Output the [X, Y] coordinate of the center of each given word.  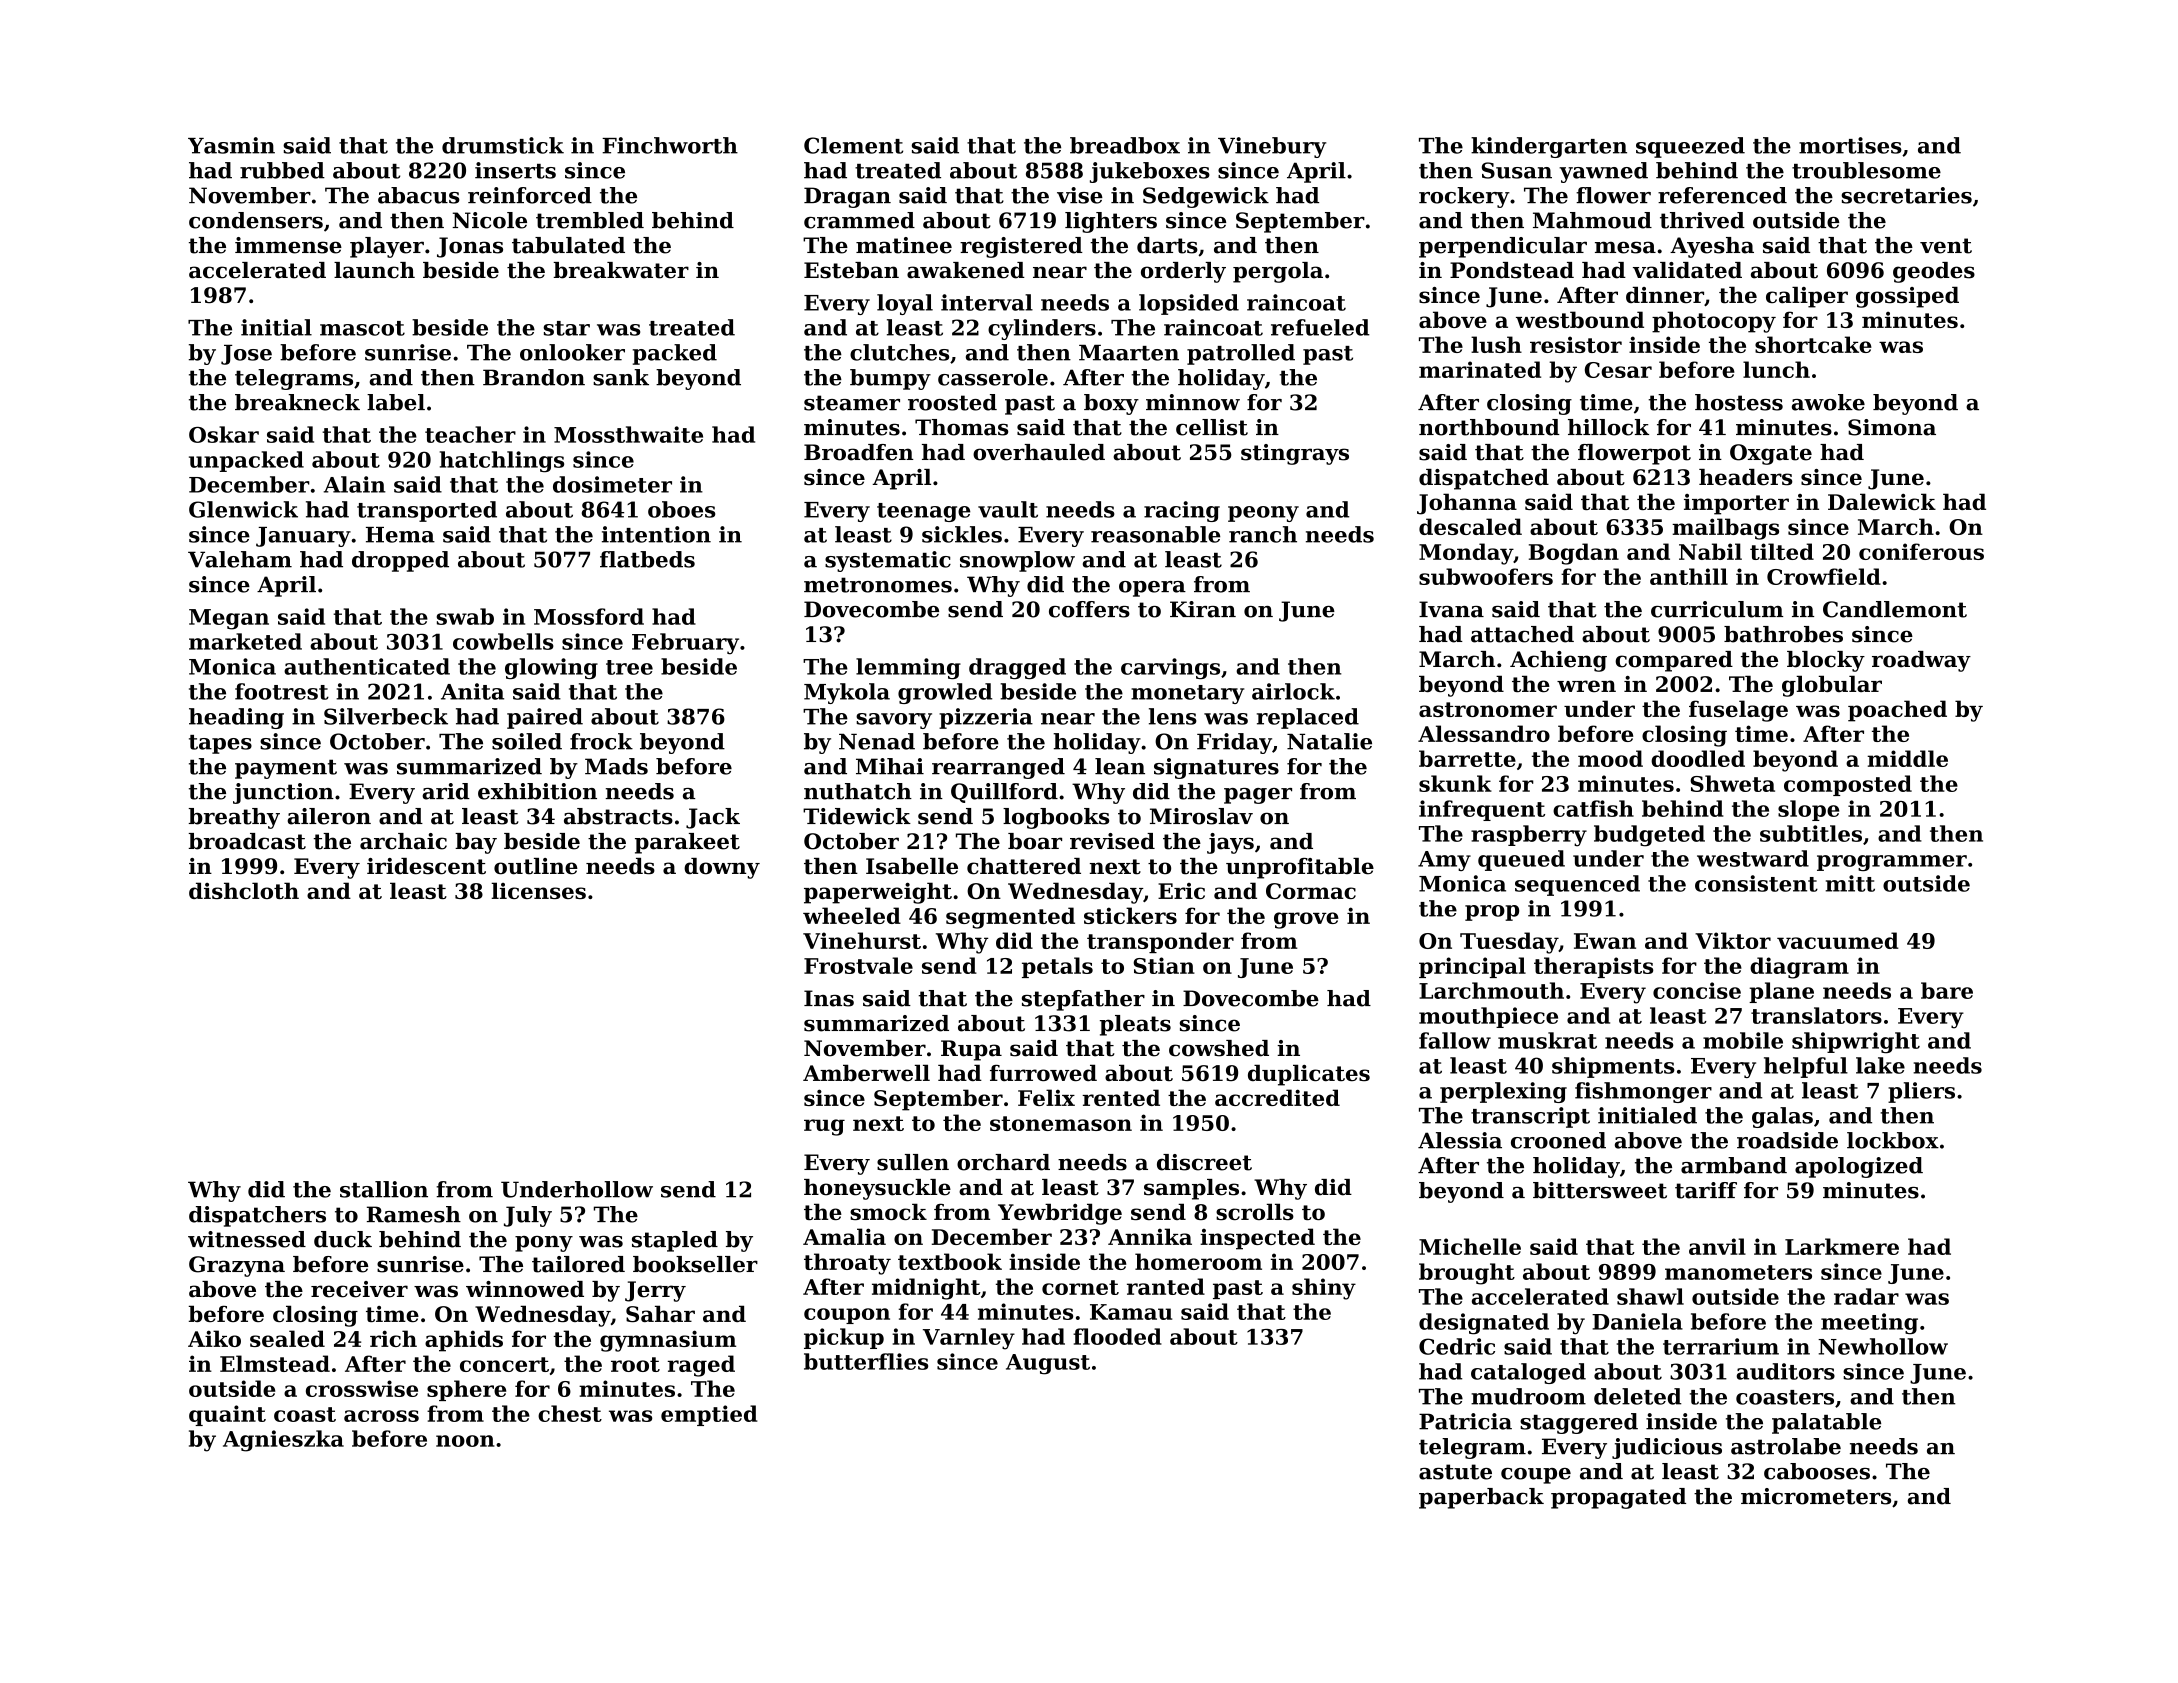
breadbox [1125, 145]
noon [465, 1441]
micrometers [1816, 1496]
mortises [1850, 145]
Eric [1181, 891]
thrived [1702, 220]
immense [288, 245]
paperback [1481, 1498]
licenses [538, 890]
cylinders [1042, 329]
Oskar [224, 434]
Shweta [1732, 783]
